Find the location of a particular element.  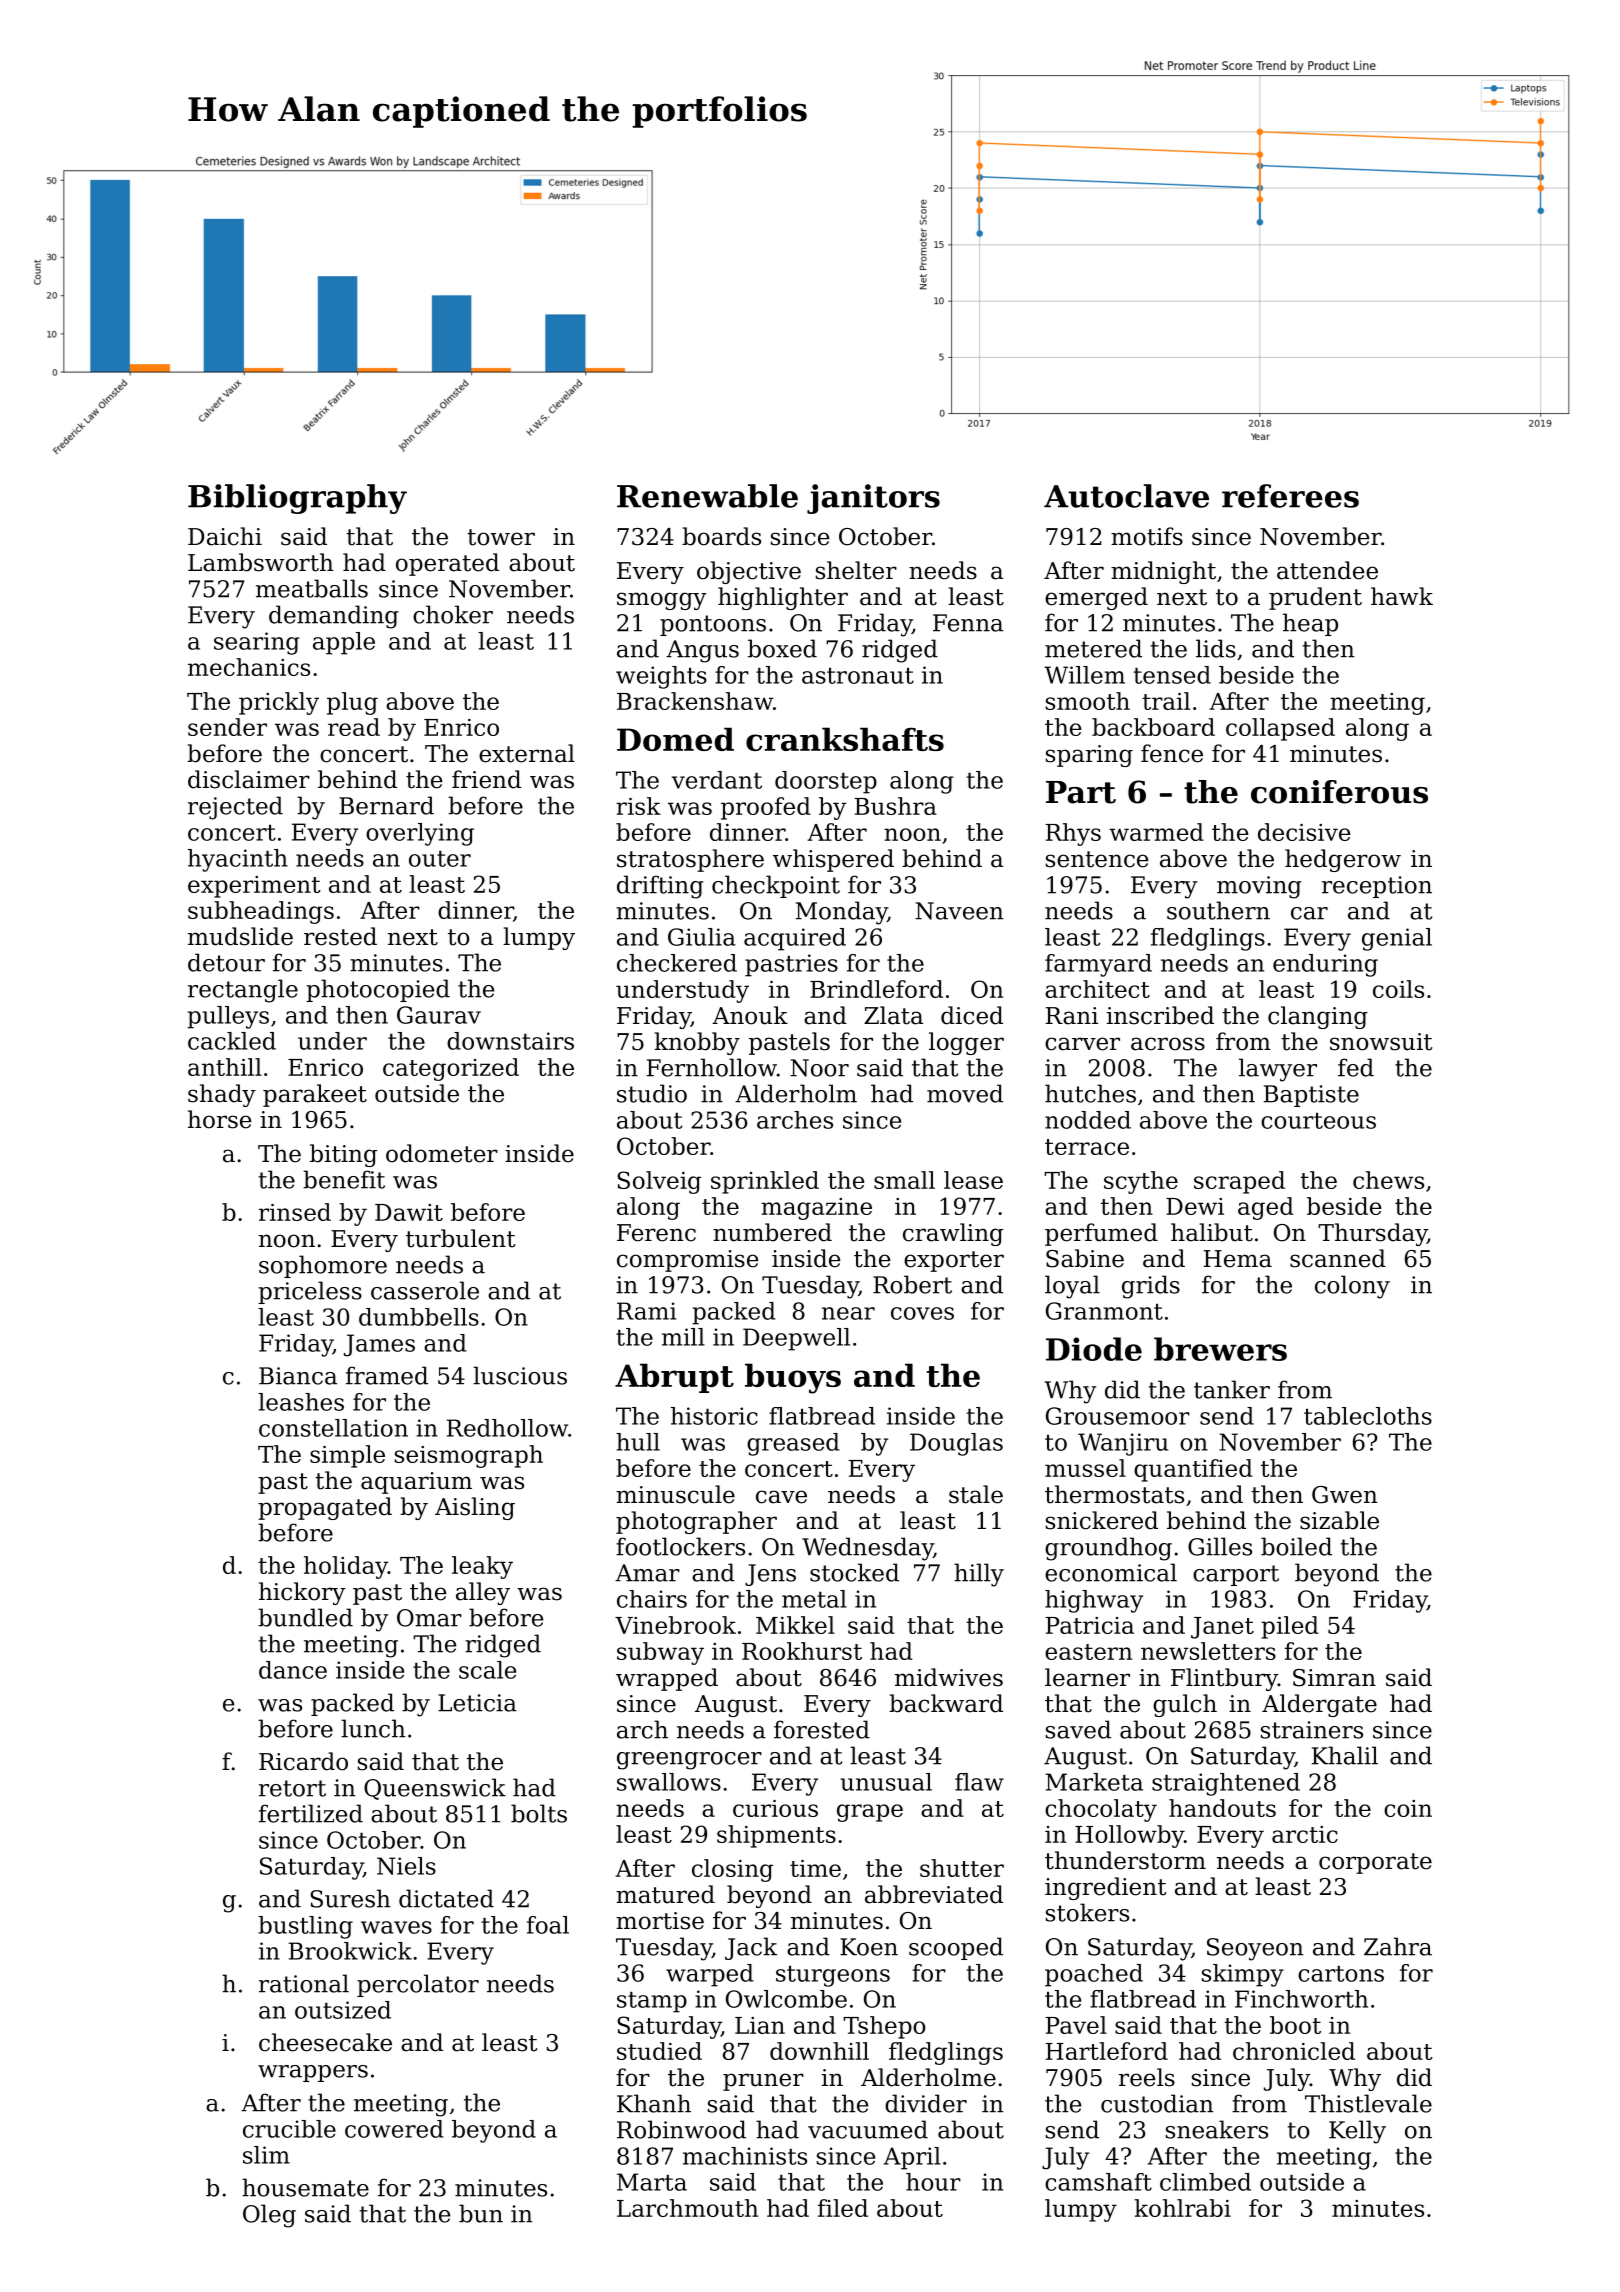

footlockers is located at coordinates (680, 1546).
